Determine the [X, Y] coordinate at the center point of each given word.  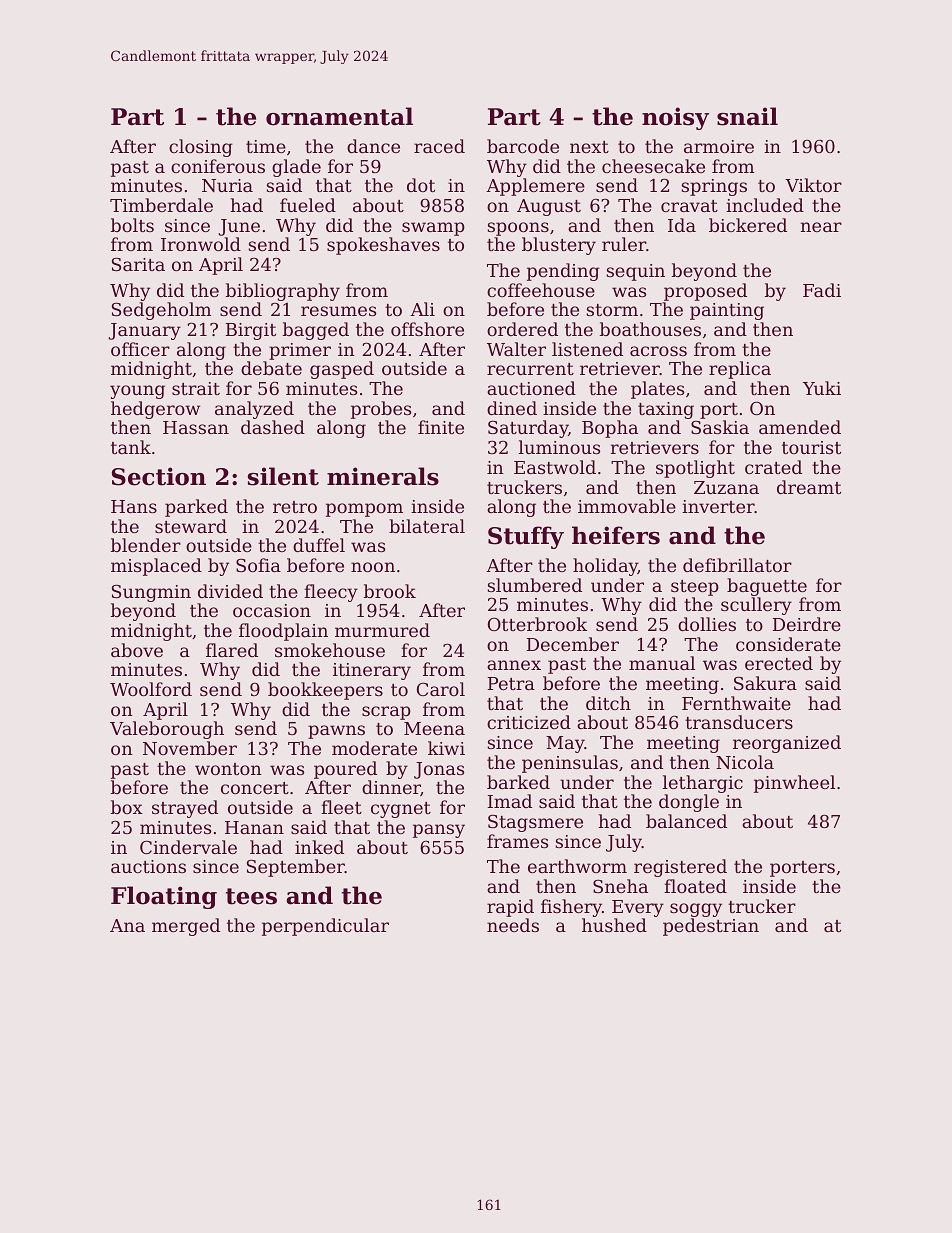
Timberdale [161, 205]
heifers [616, 535]
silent [283, 476]
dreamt [809, 487]
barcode [523, 146]
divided [230, 591]
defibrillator [737, 565]
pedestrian [711, 927]
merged [186, 927]
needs [513, 925]
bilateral [427, 526]
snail [747, 116]
